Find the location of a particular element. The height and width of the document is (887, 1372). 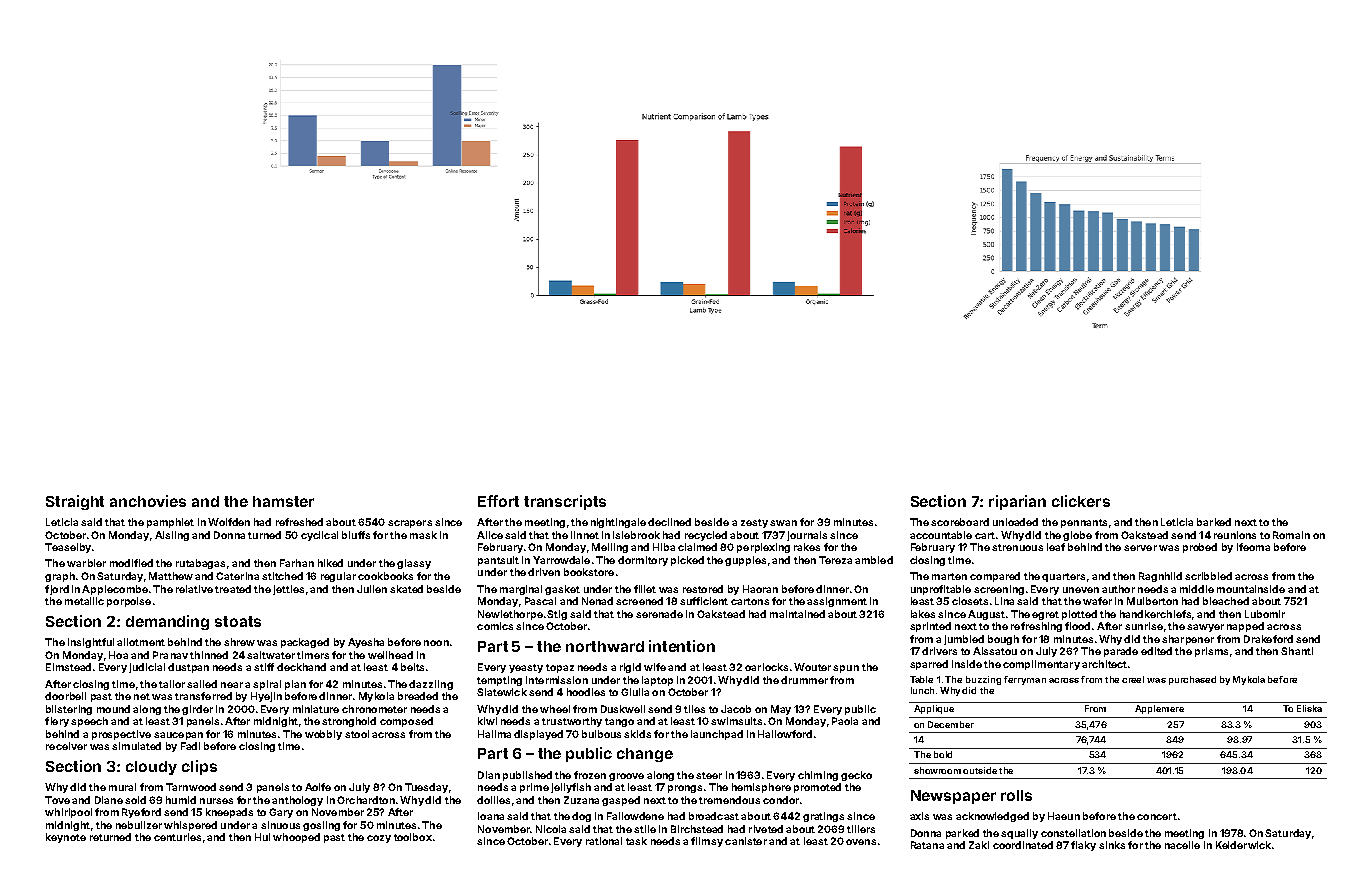

chronometer is located at coordinates (374, 709).
